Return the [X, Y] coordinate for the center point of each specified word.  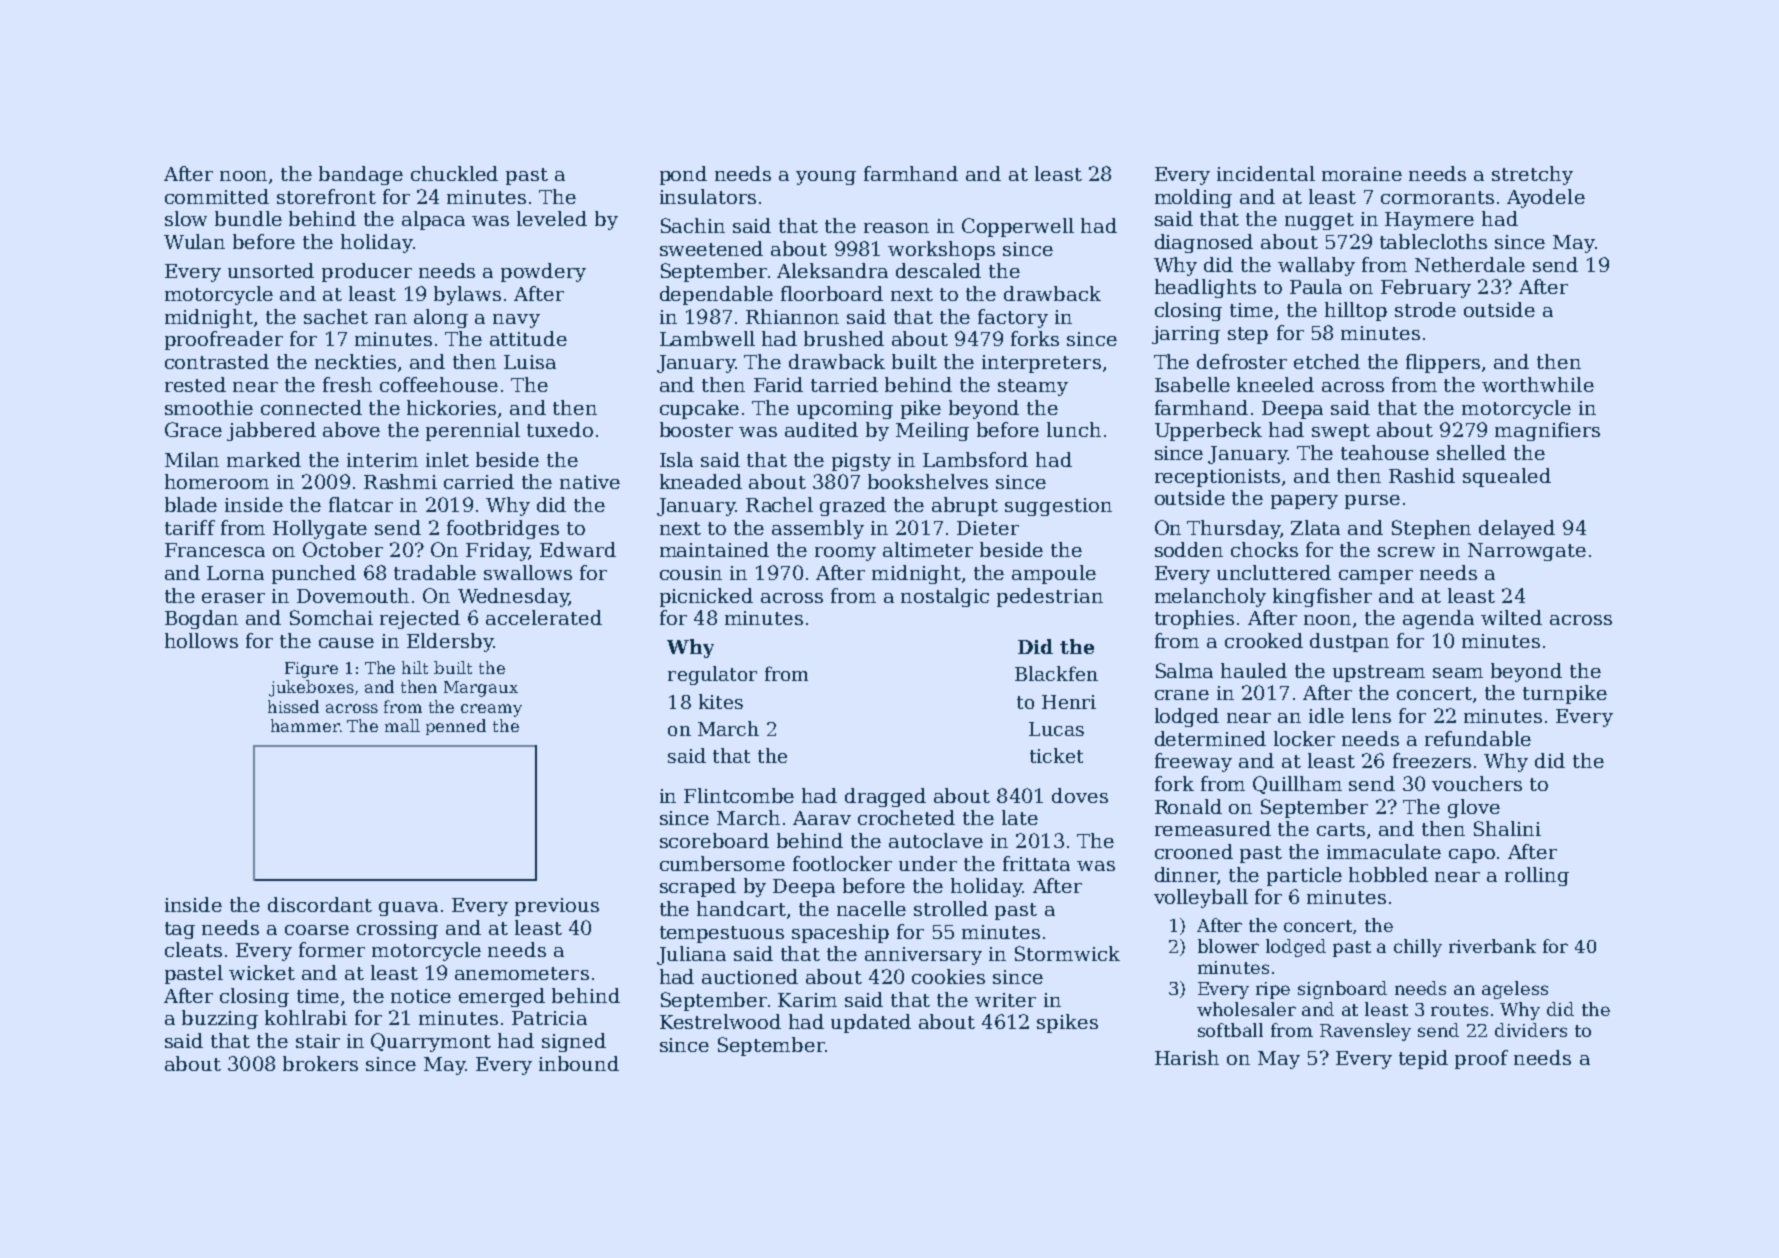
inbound [579, 1063]
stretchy [1532, 175]
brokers [320, 1063]
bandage [361, 175]
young [826, 178]
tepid [1423, 1059]
